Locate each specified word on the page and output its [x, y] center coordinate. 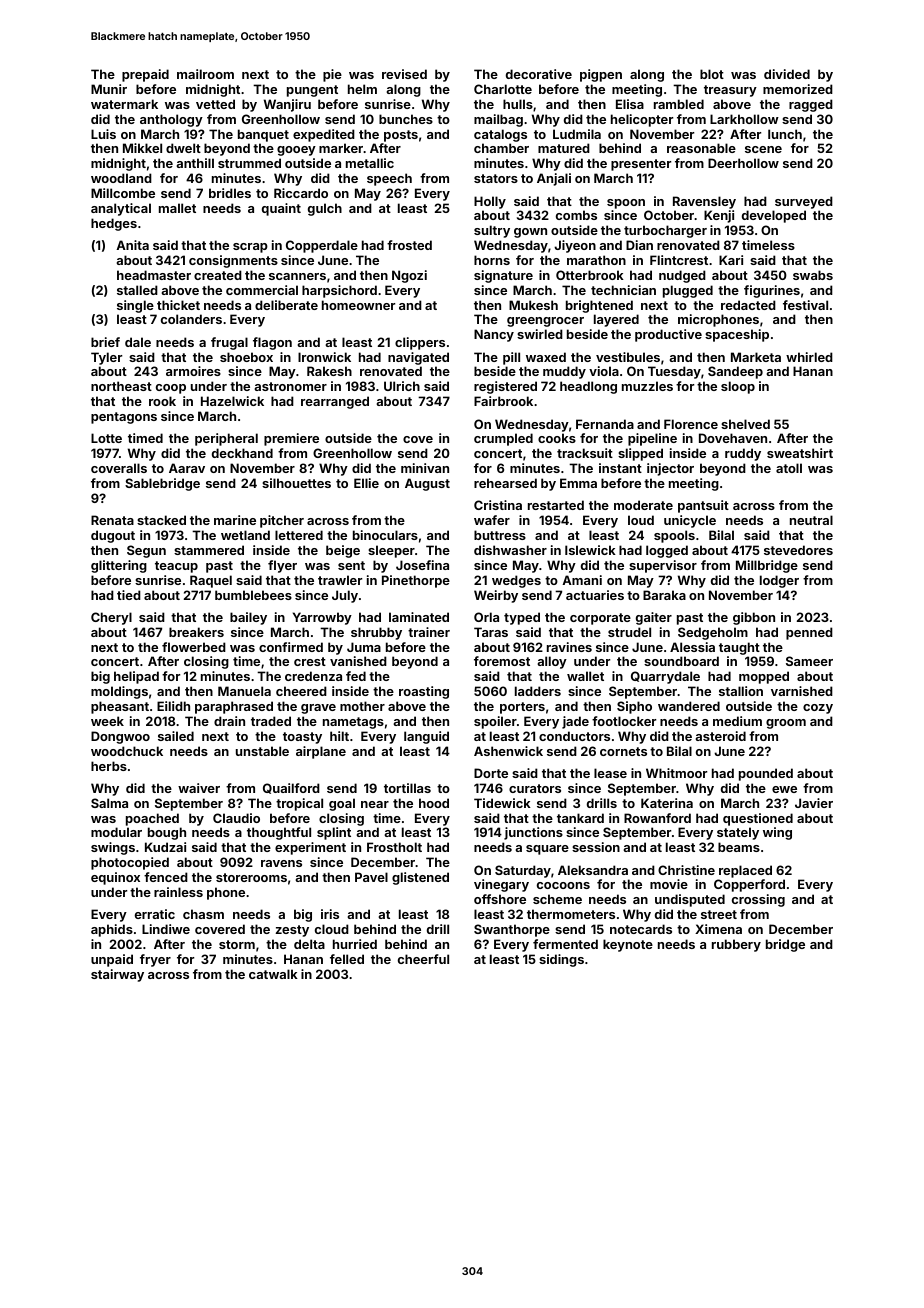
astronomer [290, 386]
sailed [176, 736]
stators [496, 178]
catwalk [273, 974]
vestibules [628, 357]
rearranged [335, 402]
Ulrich [402, 386]
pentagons [124, 418]
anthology [171, 120]
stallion [741, 691]
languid [426, 737]
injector [670, 469]
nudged [682, 276]
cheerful [423, 959]
